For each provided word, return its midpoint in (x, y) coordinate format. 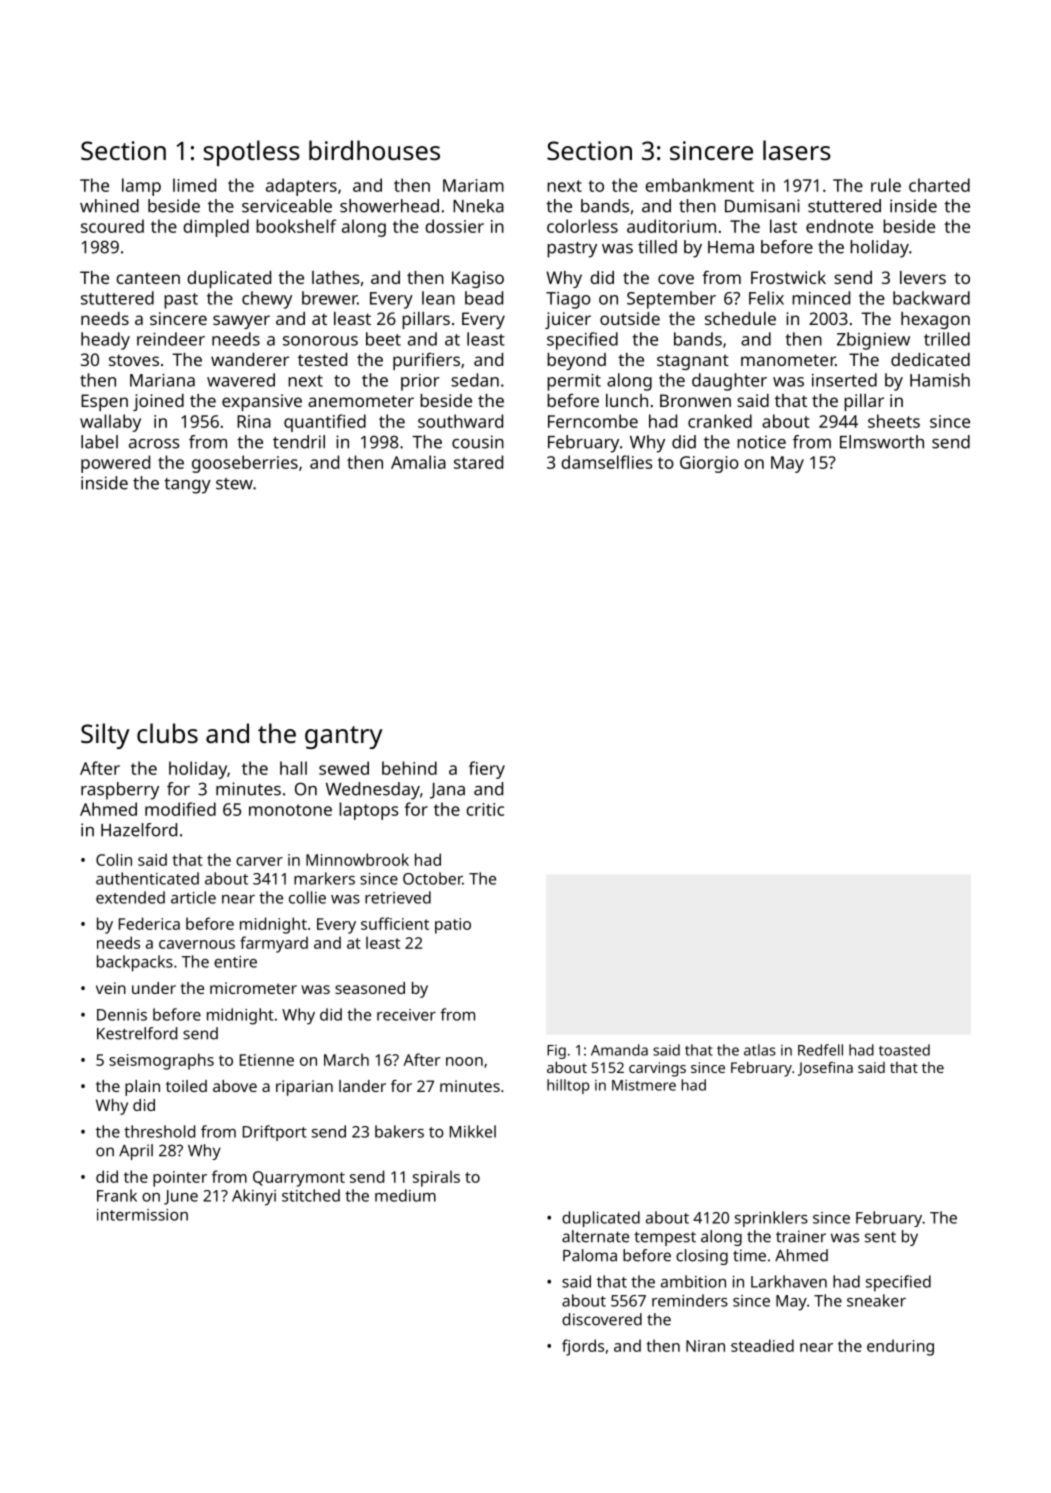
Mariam (473, 185)
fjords (583, 1347)
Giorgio (709, 464)
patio (453, 926)
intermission (142, 1215)
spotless (252, 153)
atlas (760, 1050)
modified (180, 809)
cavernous (197, 944)
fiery (487, 770)
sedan (475, 380)
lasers (797, 150)
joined (158, 402)
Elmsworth (882, 442)
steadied (762, 1345)
